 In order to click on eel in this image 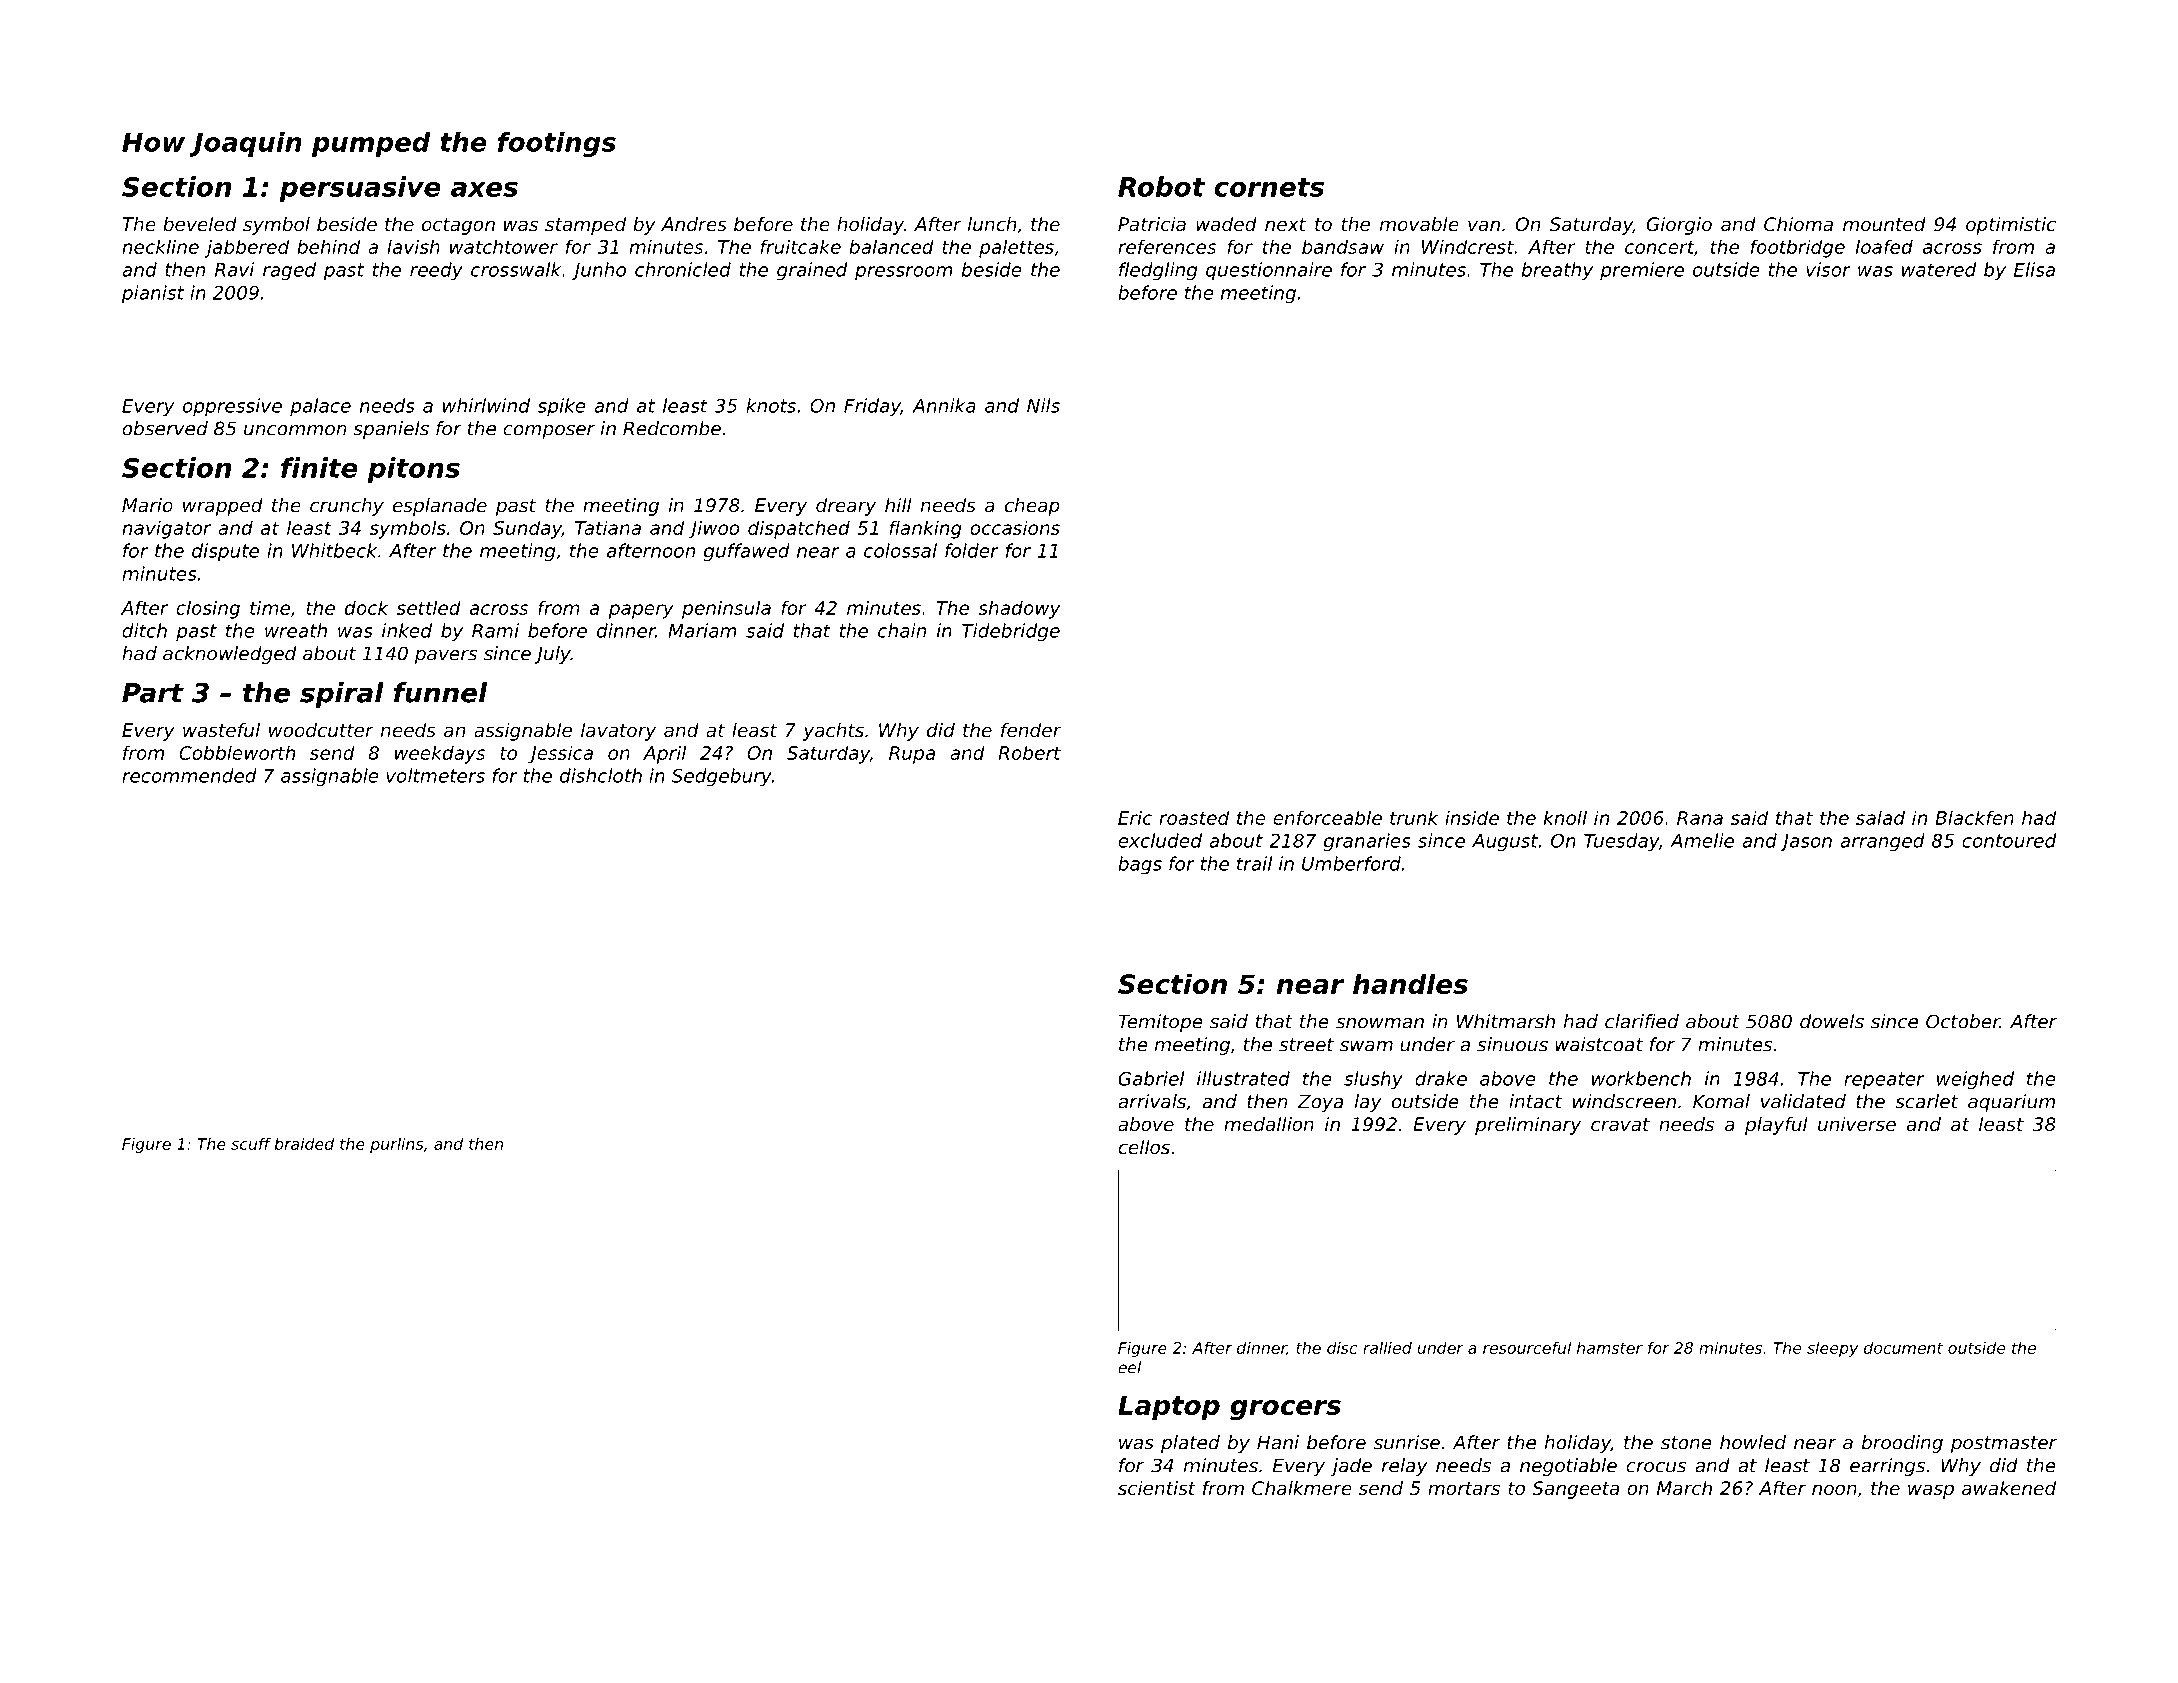, I will do `click(1129, 1367)`.
